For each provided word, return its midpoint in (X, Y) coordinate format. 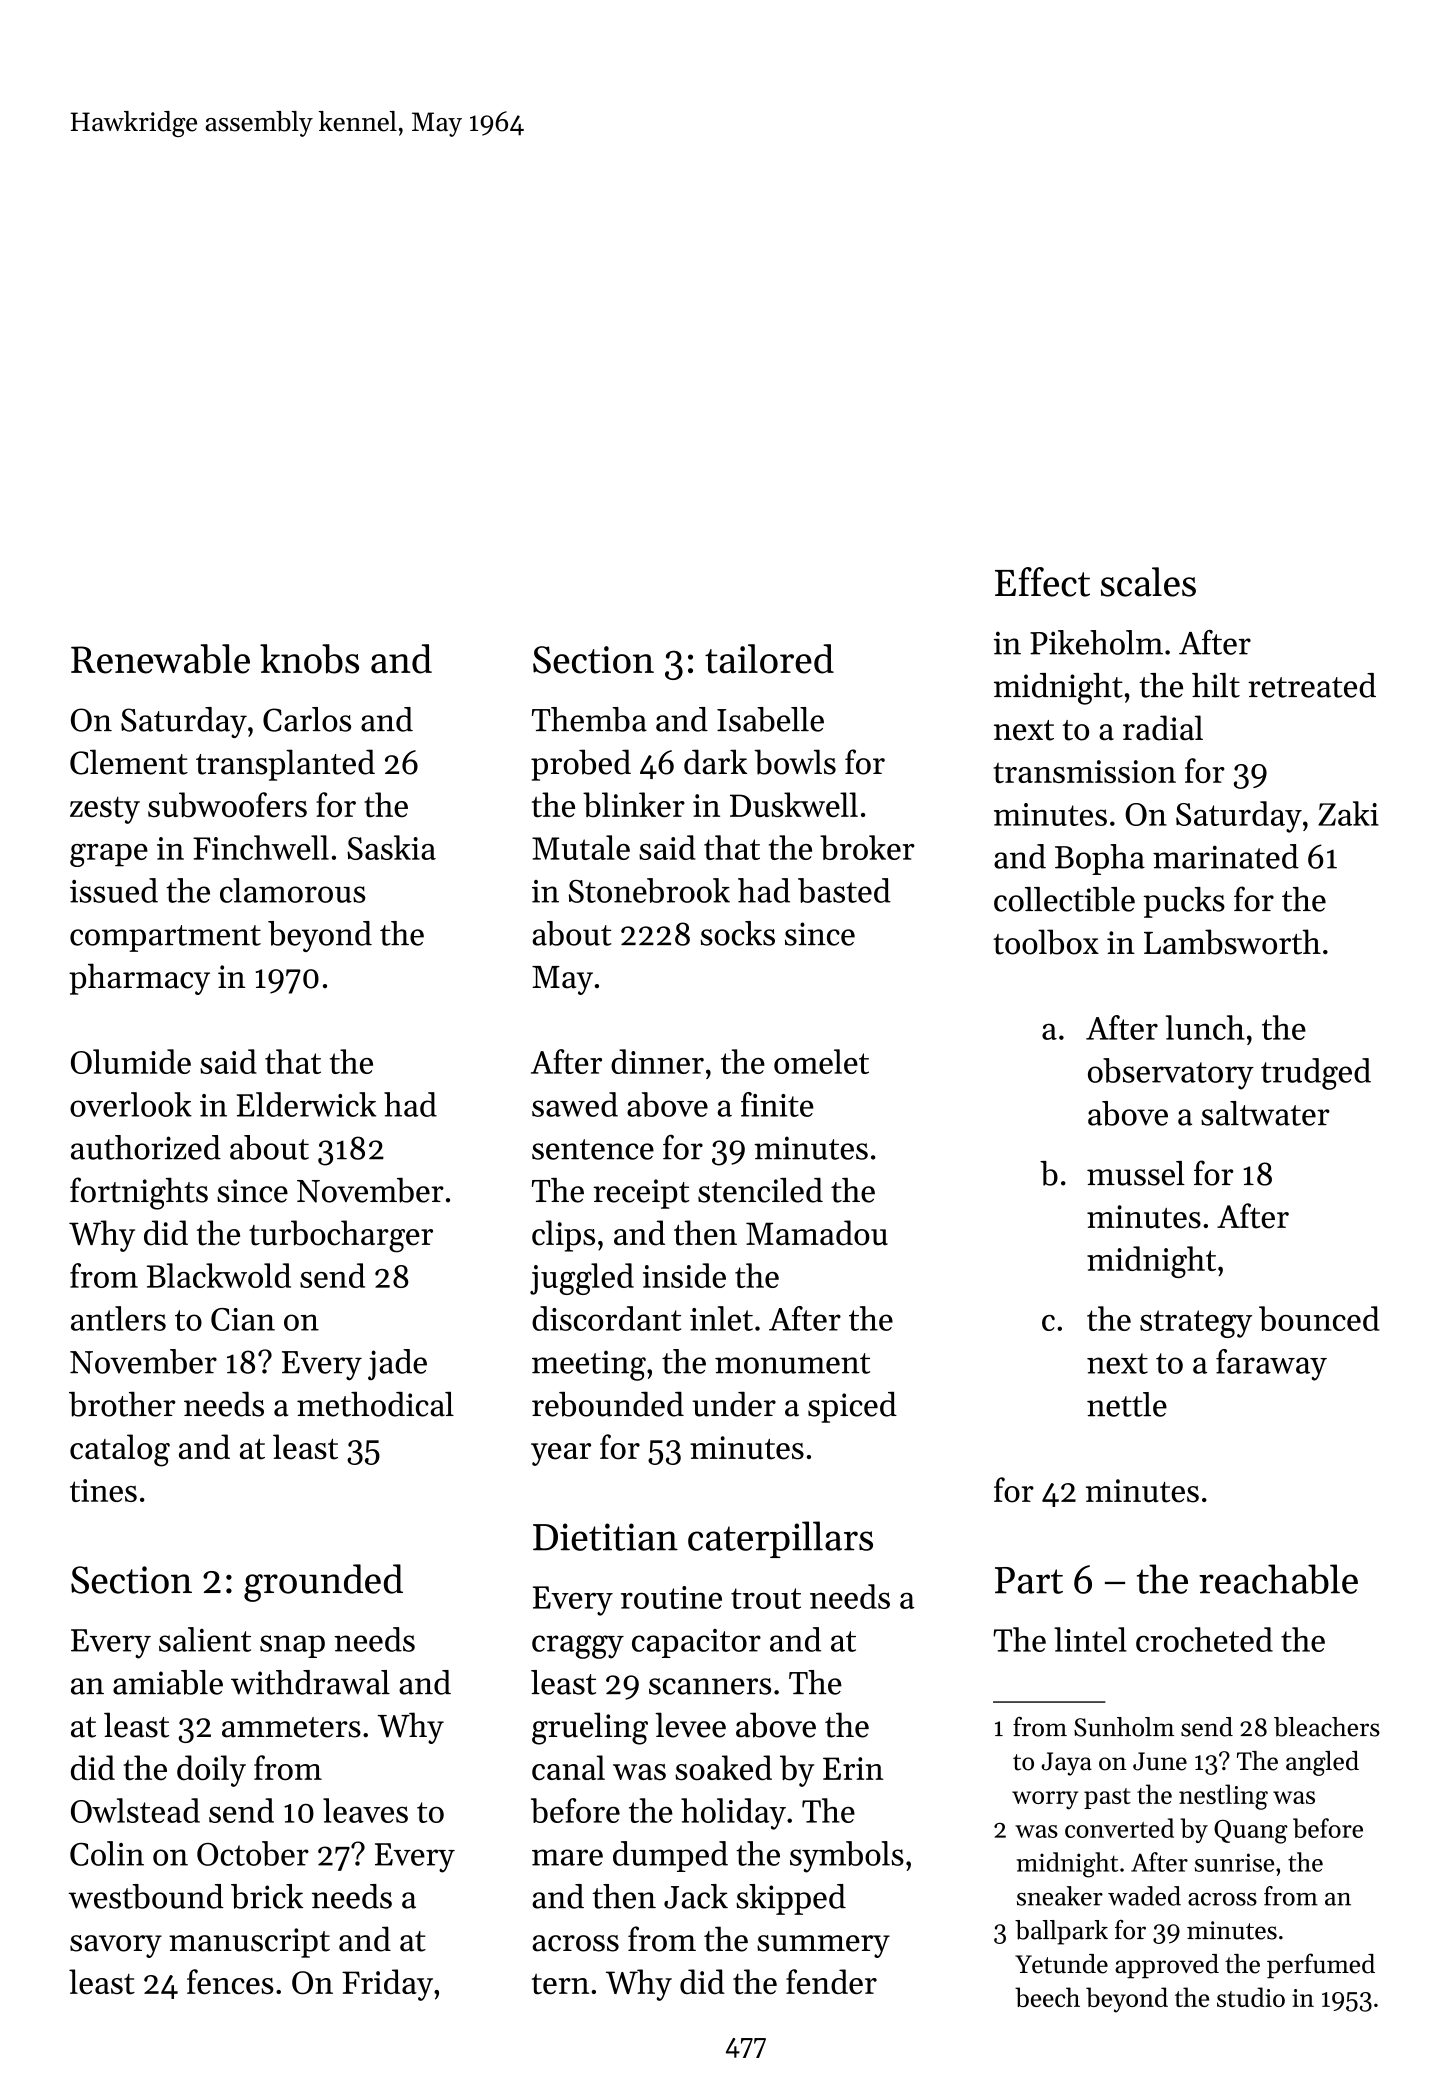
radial (1163, 728)
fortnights (139, 1193)
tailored (769, 659)
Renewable (160, 659)
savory (116, 1946)
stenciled (760, 1190)
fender (831, 1982)
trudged (1316, 1074)
